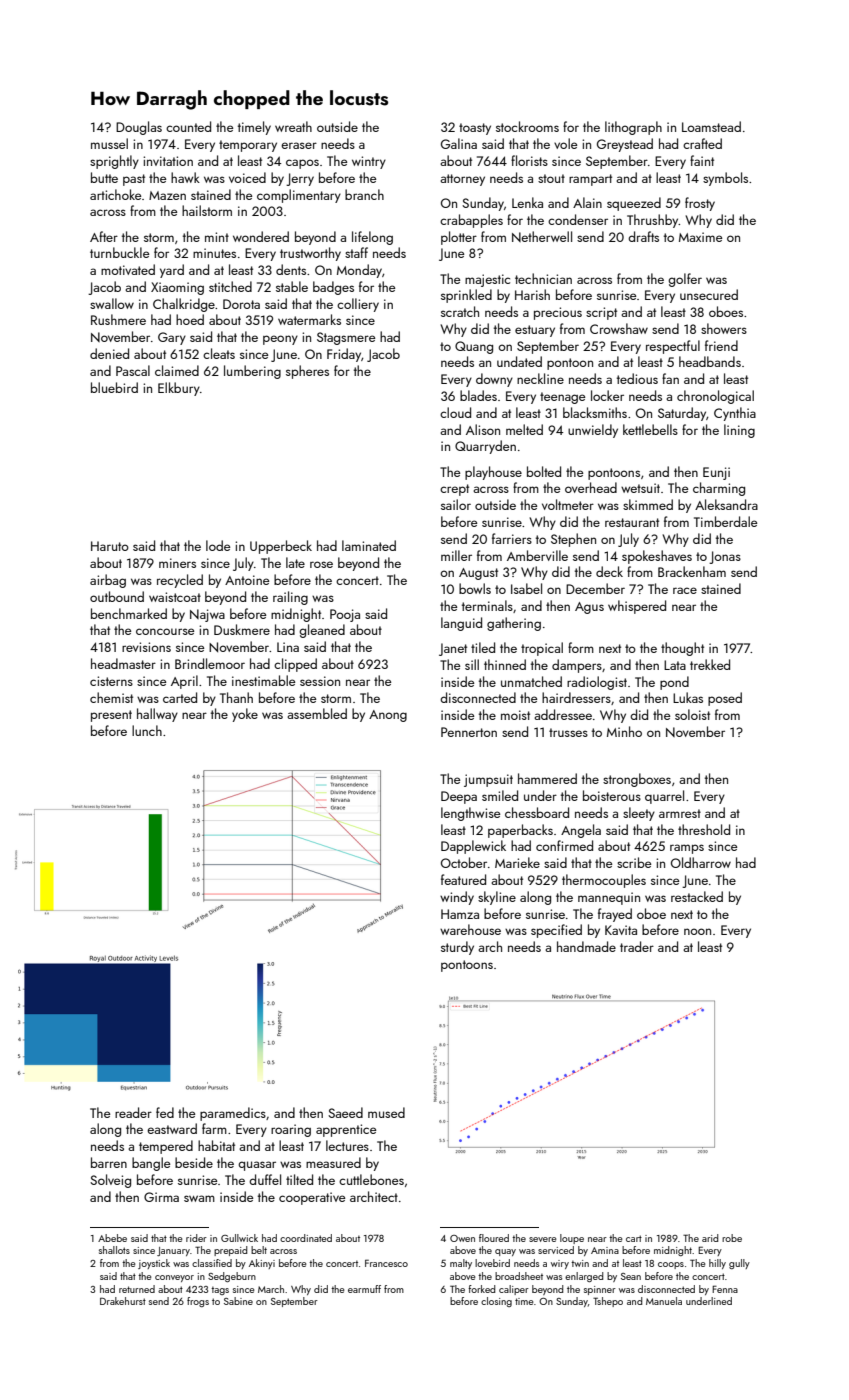  What do you see at coordinates (473, 847) in the page?
I see `Dapplewick` at bounding box center [473, 847].
